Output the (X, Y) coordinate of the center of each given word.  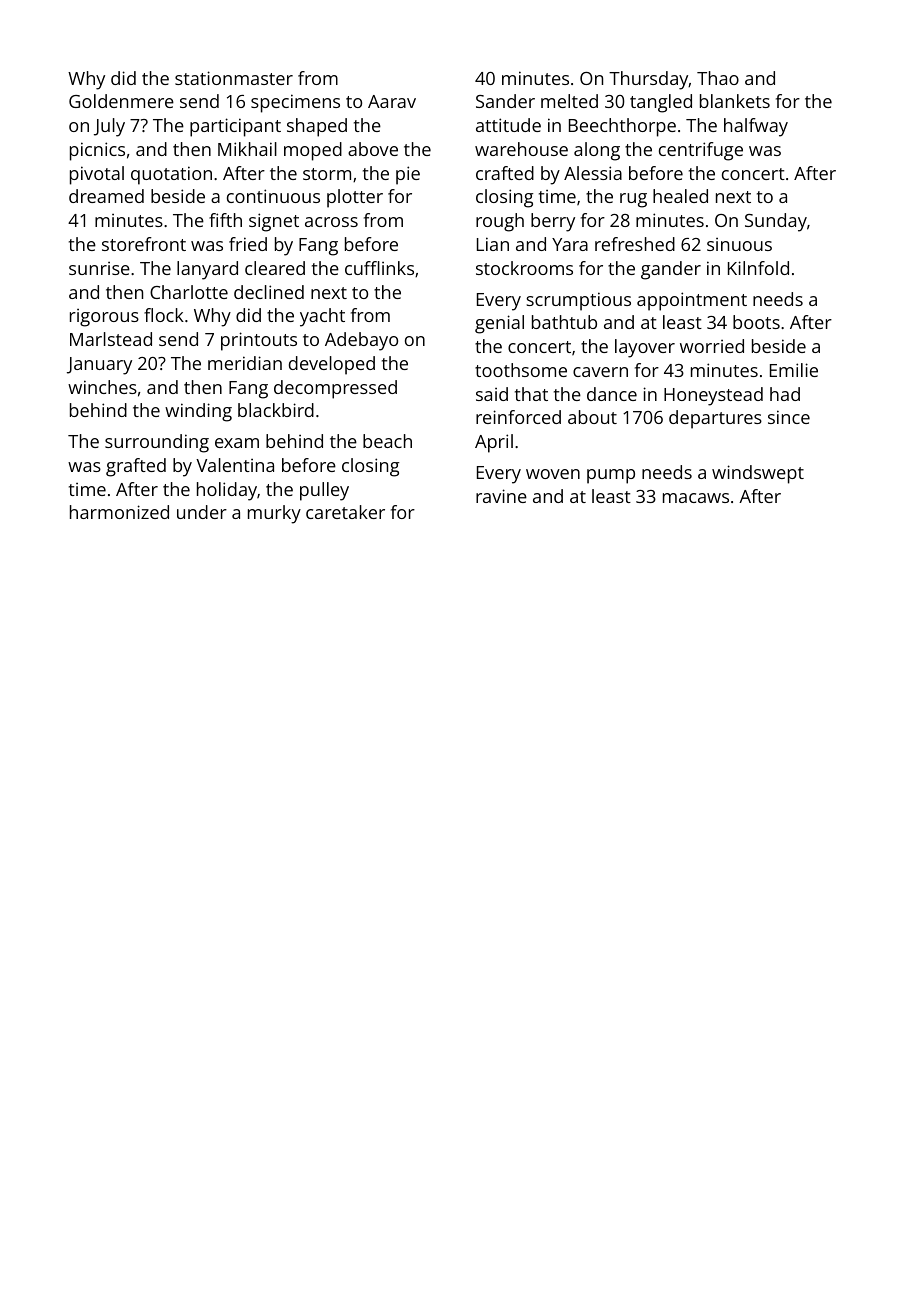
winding (198, 412)
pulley (324, 491)
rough (500, 222)
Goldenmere (121, 101)
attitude (508, 125)
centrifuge (701, 151)
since (789, 417)
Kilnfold (758, 268)
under (202, 512)
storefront (144, 244)
